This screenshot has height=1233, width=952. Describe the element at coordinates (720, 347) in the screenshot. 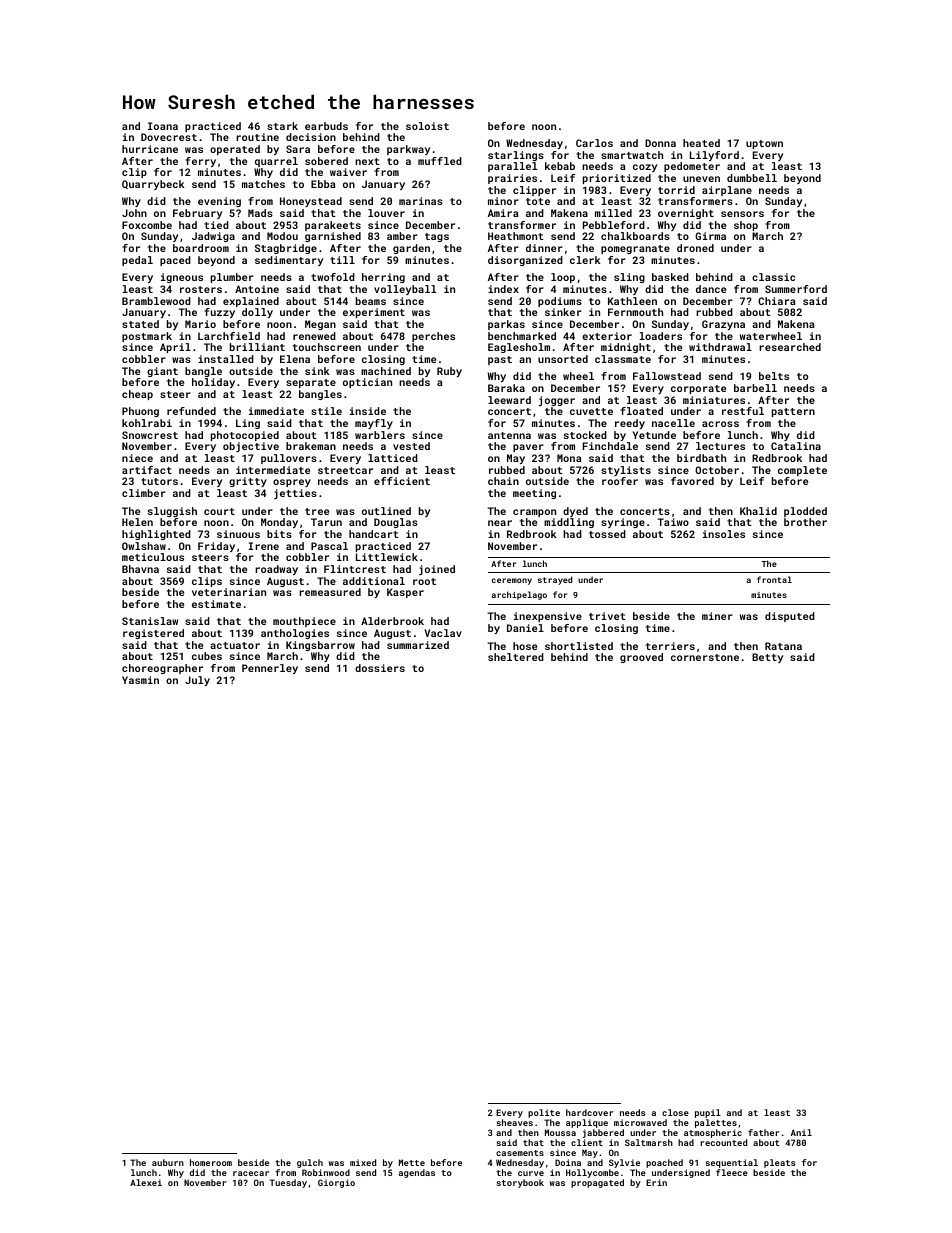

I see `withdrawal` at that location.
